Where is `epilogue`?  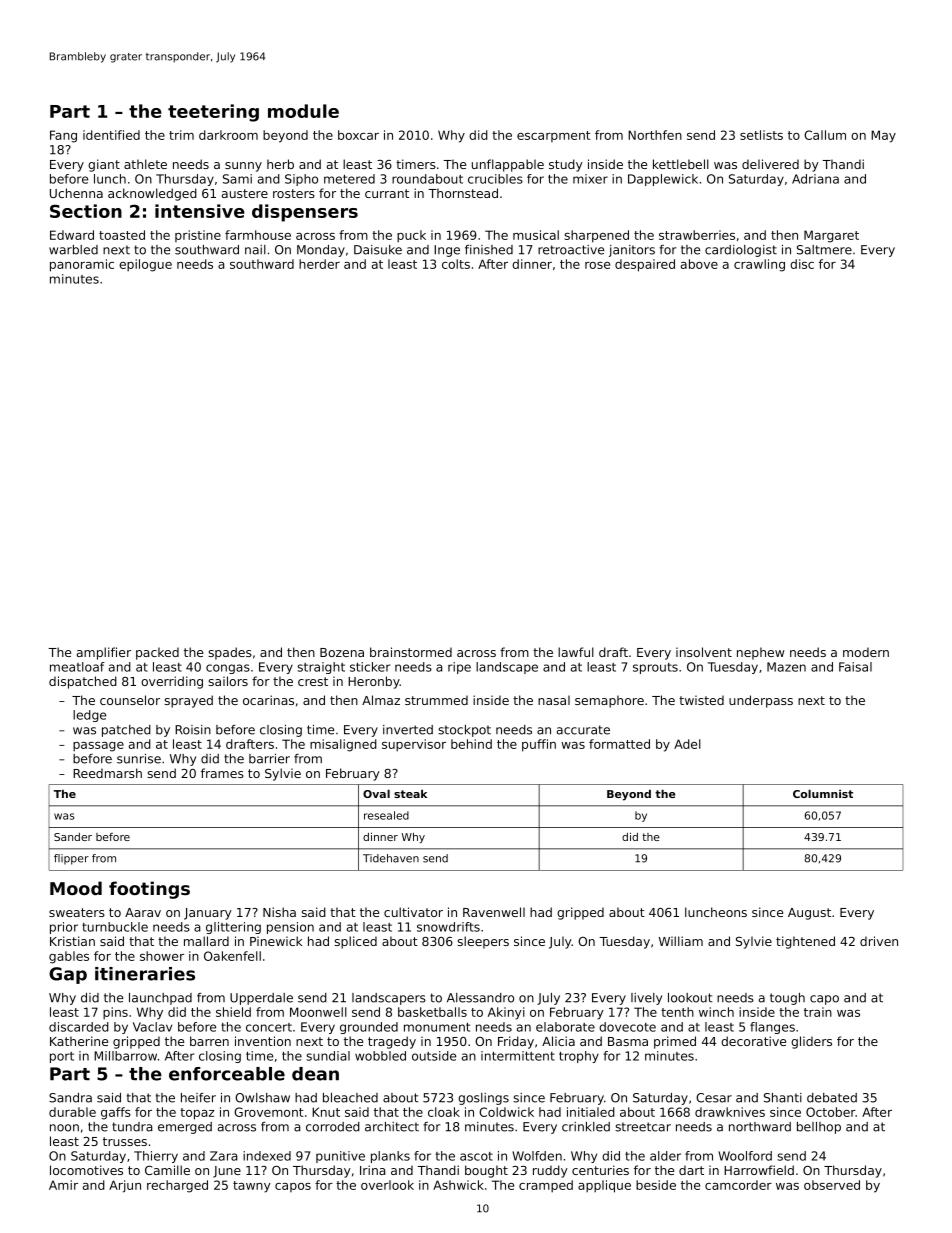
epilogue is located at coordinates (145, 265).
